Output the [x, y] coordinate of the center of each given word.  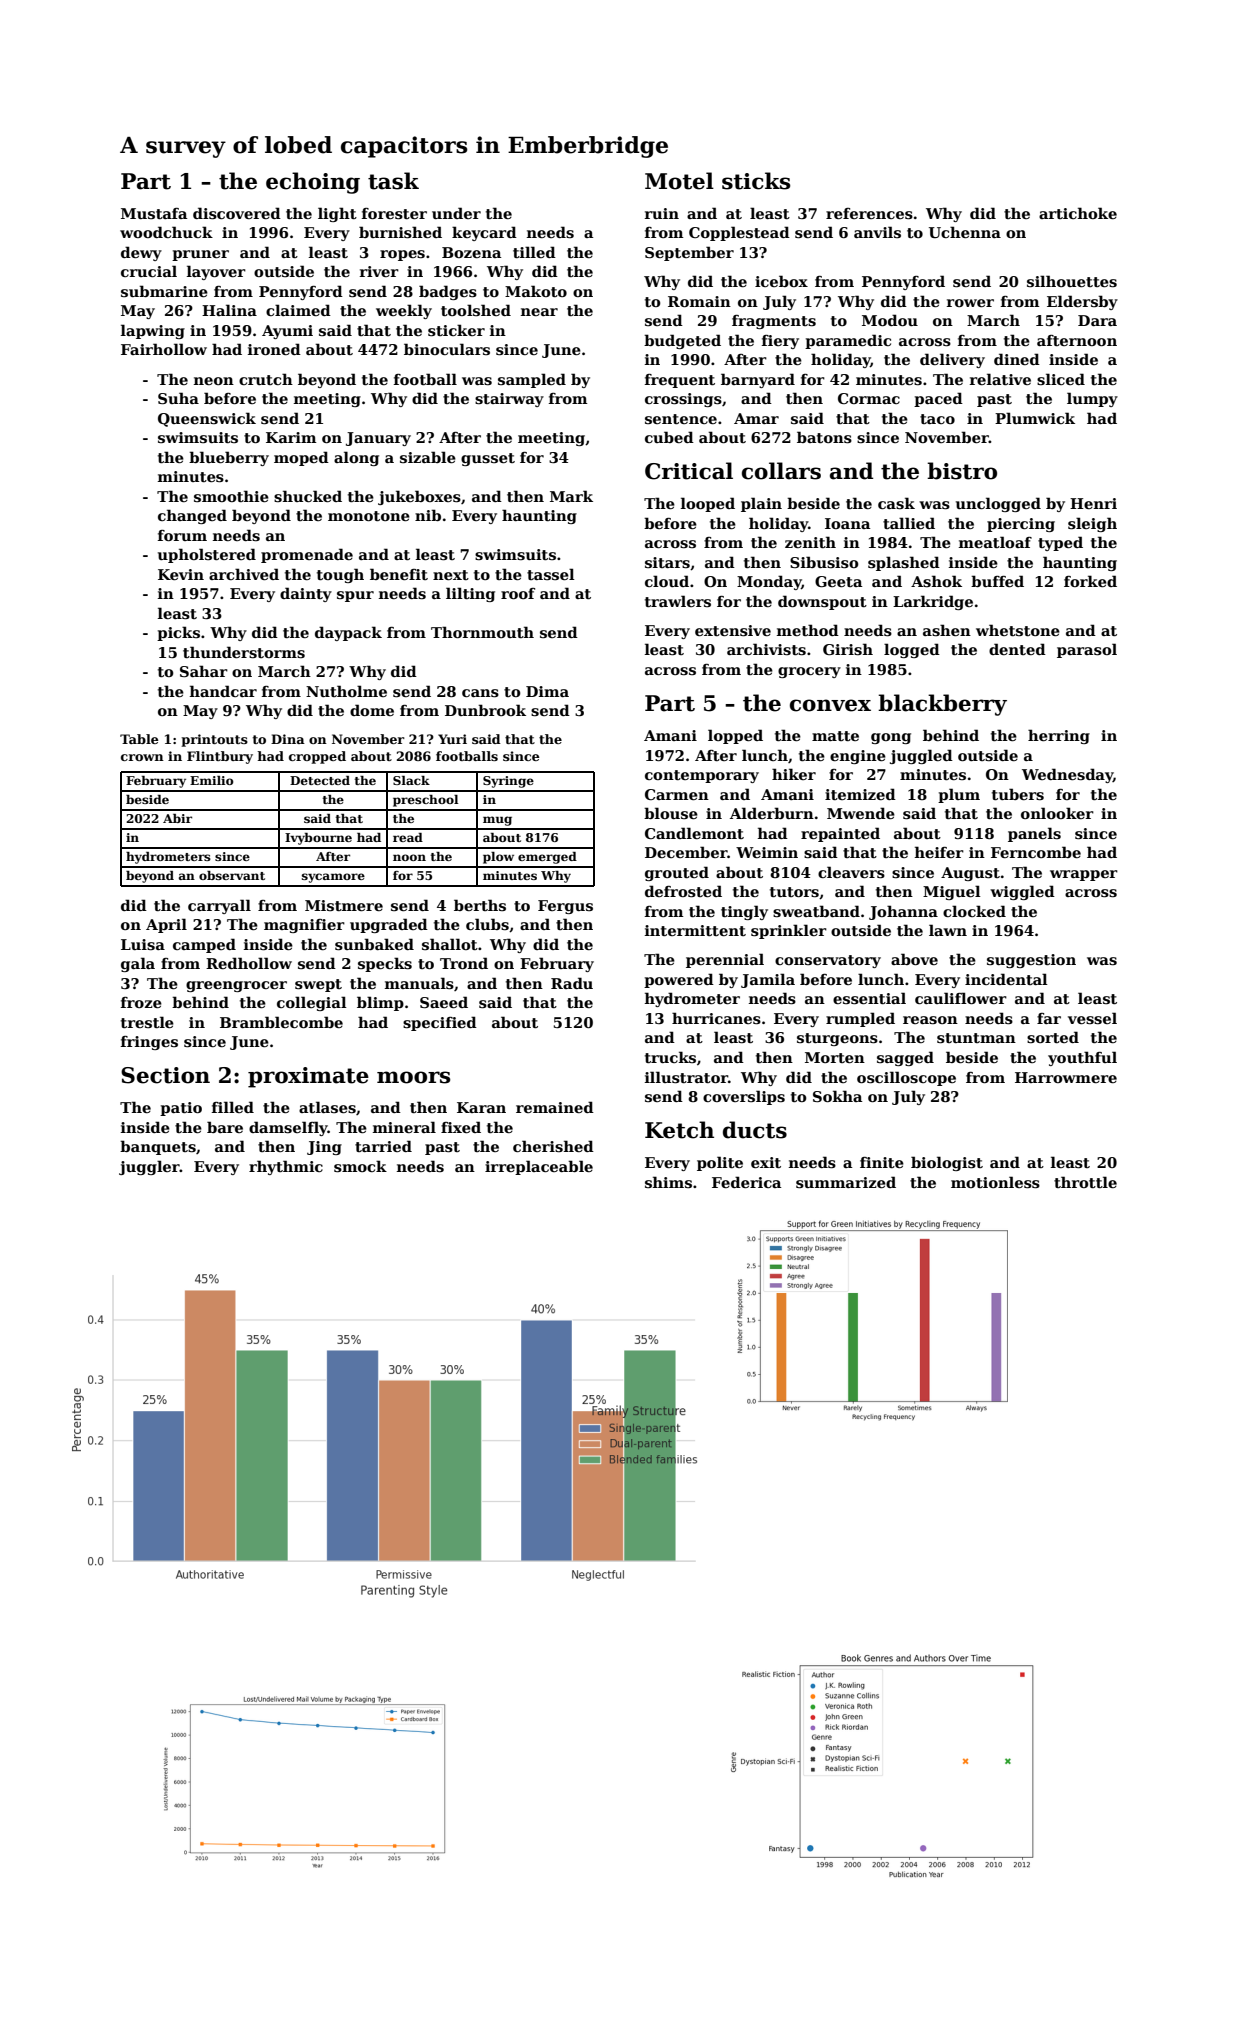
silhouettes [1072, 281]
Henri [1093, 503]
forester [394, 214]
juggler [149, 1167]
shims [668, 1182]
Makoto [536, 291]
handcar [223, 691]
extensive [733, 631]
